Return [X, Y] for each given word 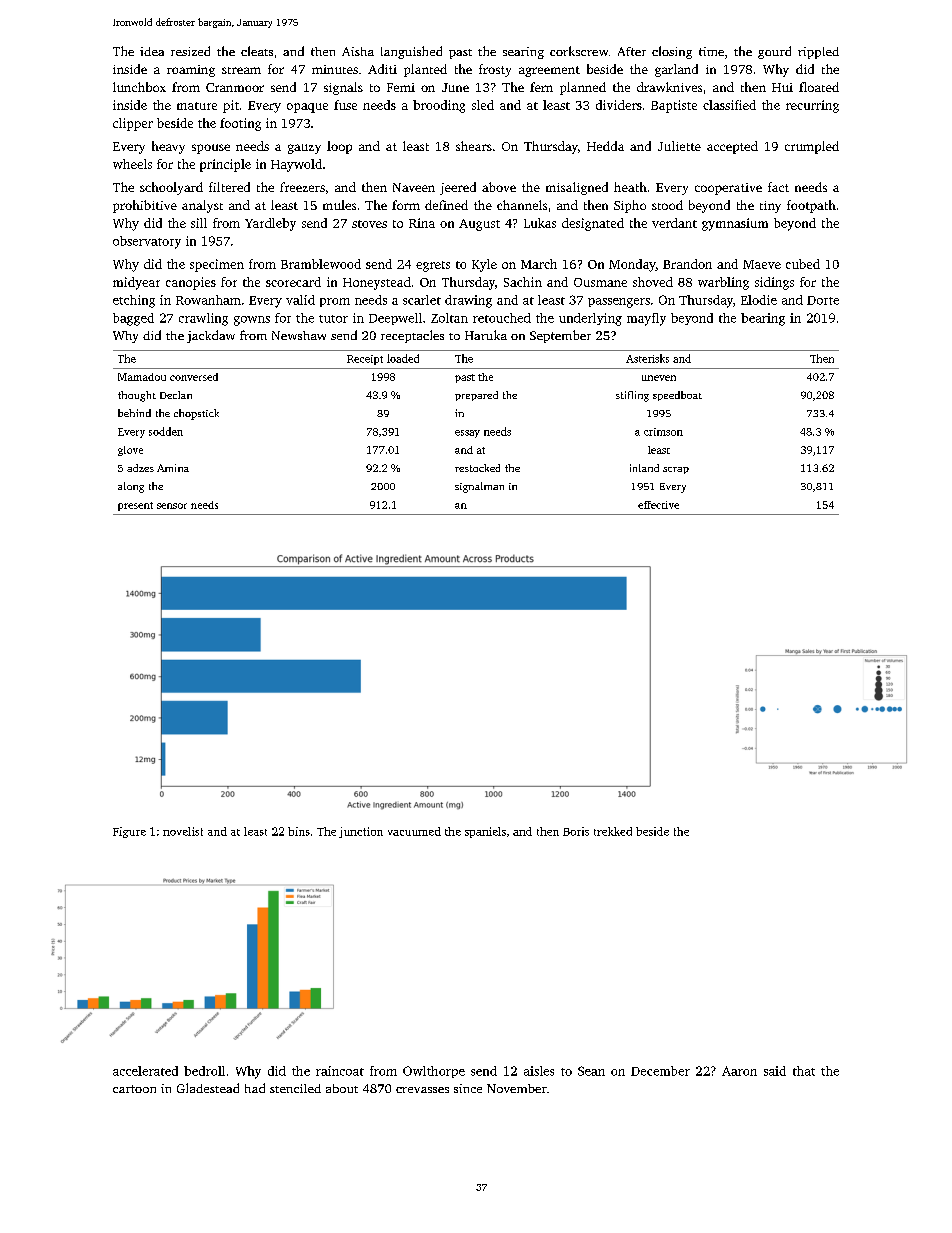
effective [658, 505]
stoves [369, 224]
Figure [129, 832]
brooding [439, 106]
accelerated [145, 1071]
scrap [676, 470]
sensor [172, 506]
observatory [147, 242]
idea [152, 51]
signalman [479, 487]
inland [644, 468]
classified [729, 105]
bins [299, 831]
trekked [613, 831]
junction [361, 832]
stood [667, 205]
